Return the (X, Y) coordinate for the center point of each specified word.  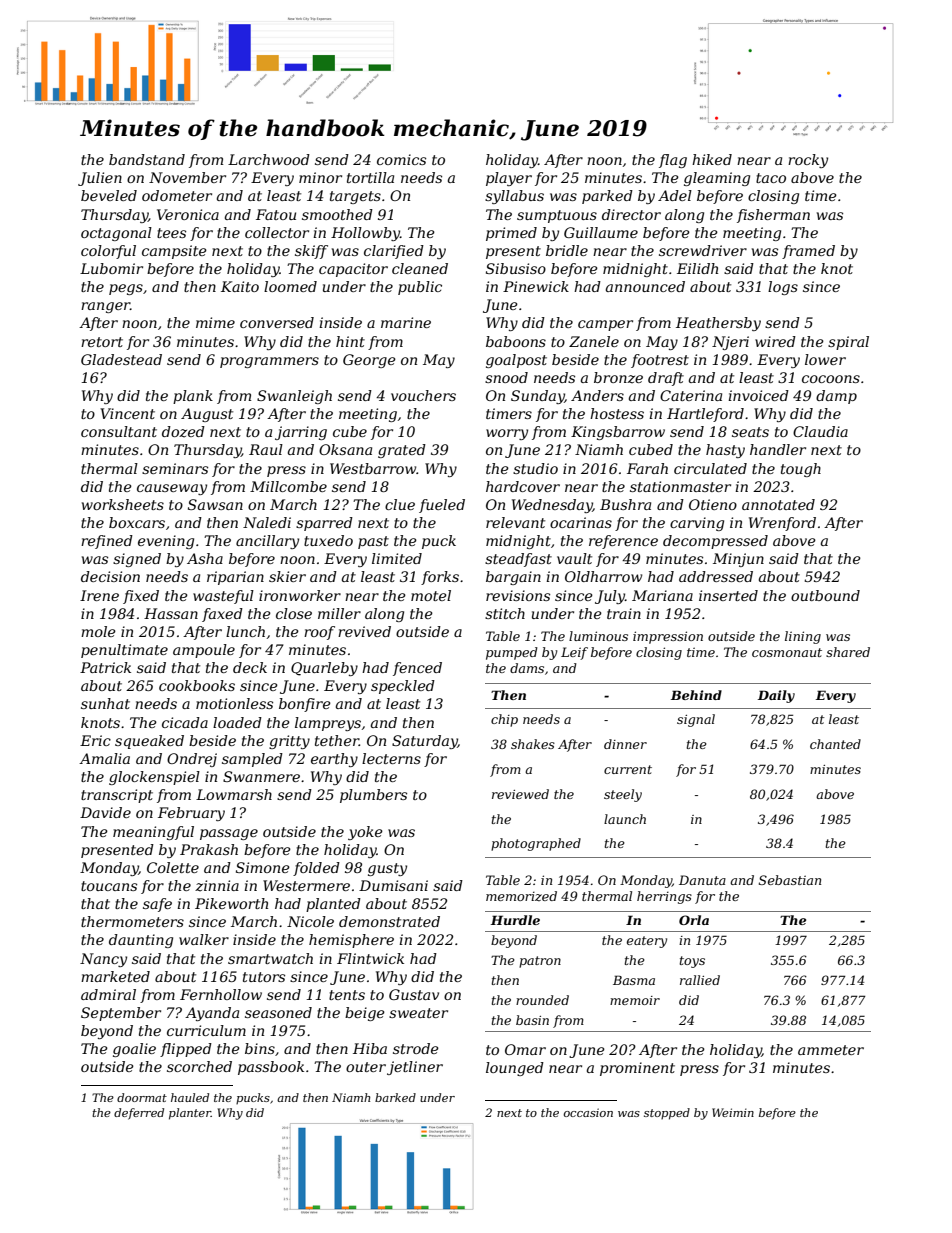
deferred (139, 1114)
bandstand (147, 159)
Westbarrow (373, 468)
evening (166, 542)
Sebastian (790, 880)
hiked (712, 159)
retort (102, 342)
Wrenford (782, 524)
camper (605, 325)
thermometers (132, 921)
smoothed (337, 214)
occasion (588, 1112)
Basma (634, 980)
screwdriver (703, 250)
